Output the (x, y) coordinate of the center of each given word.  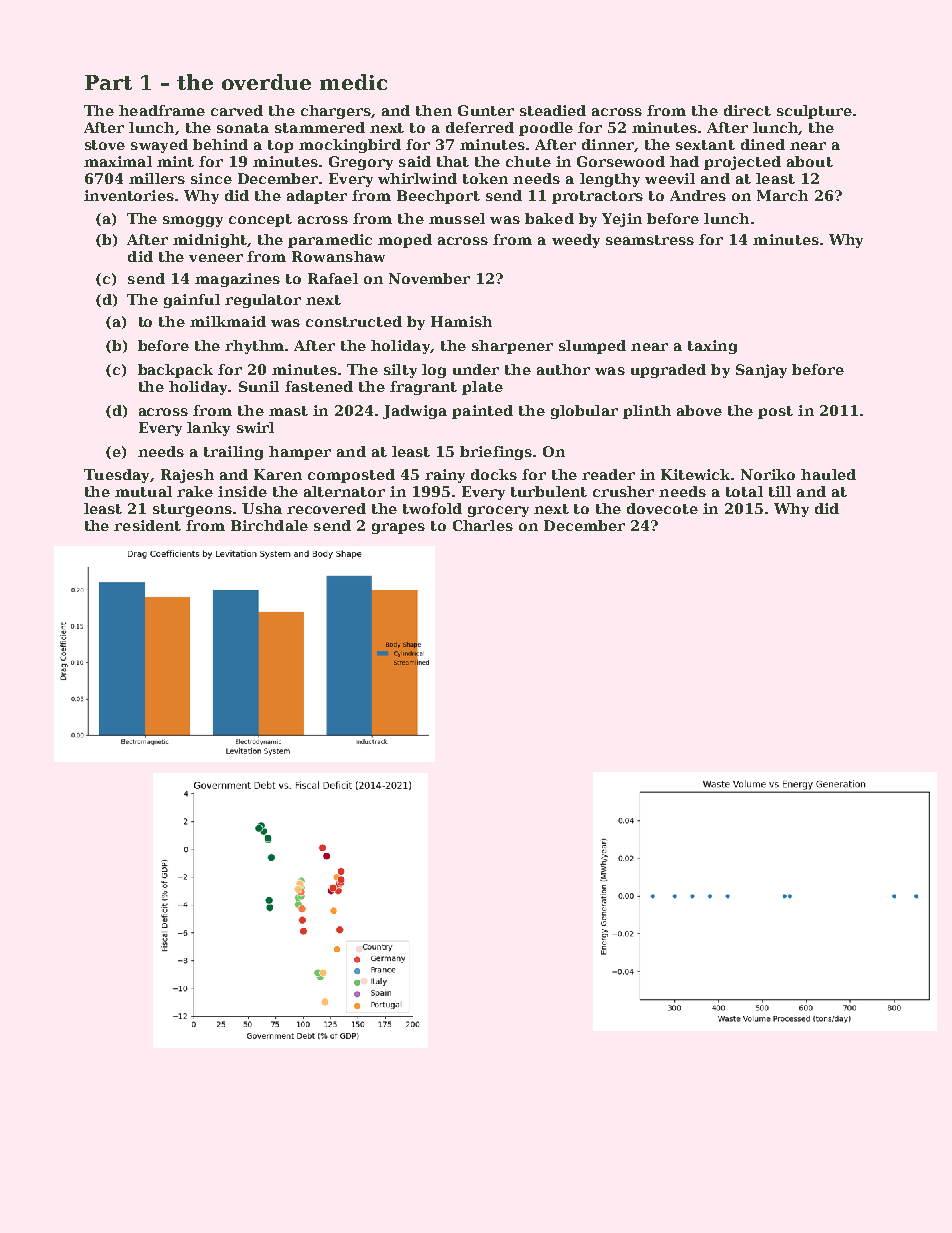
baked (549, 218)
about (810, 161)
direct (747, 110)
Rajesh (187, 476)
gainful (192, 301)
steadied (553, 110)
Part (108, 82)
